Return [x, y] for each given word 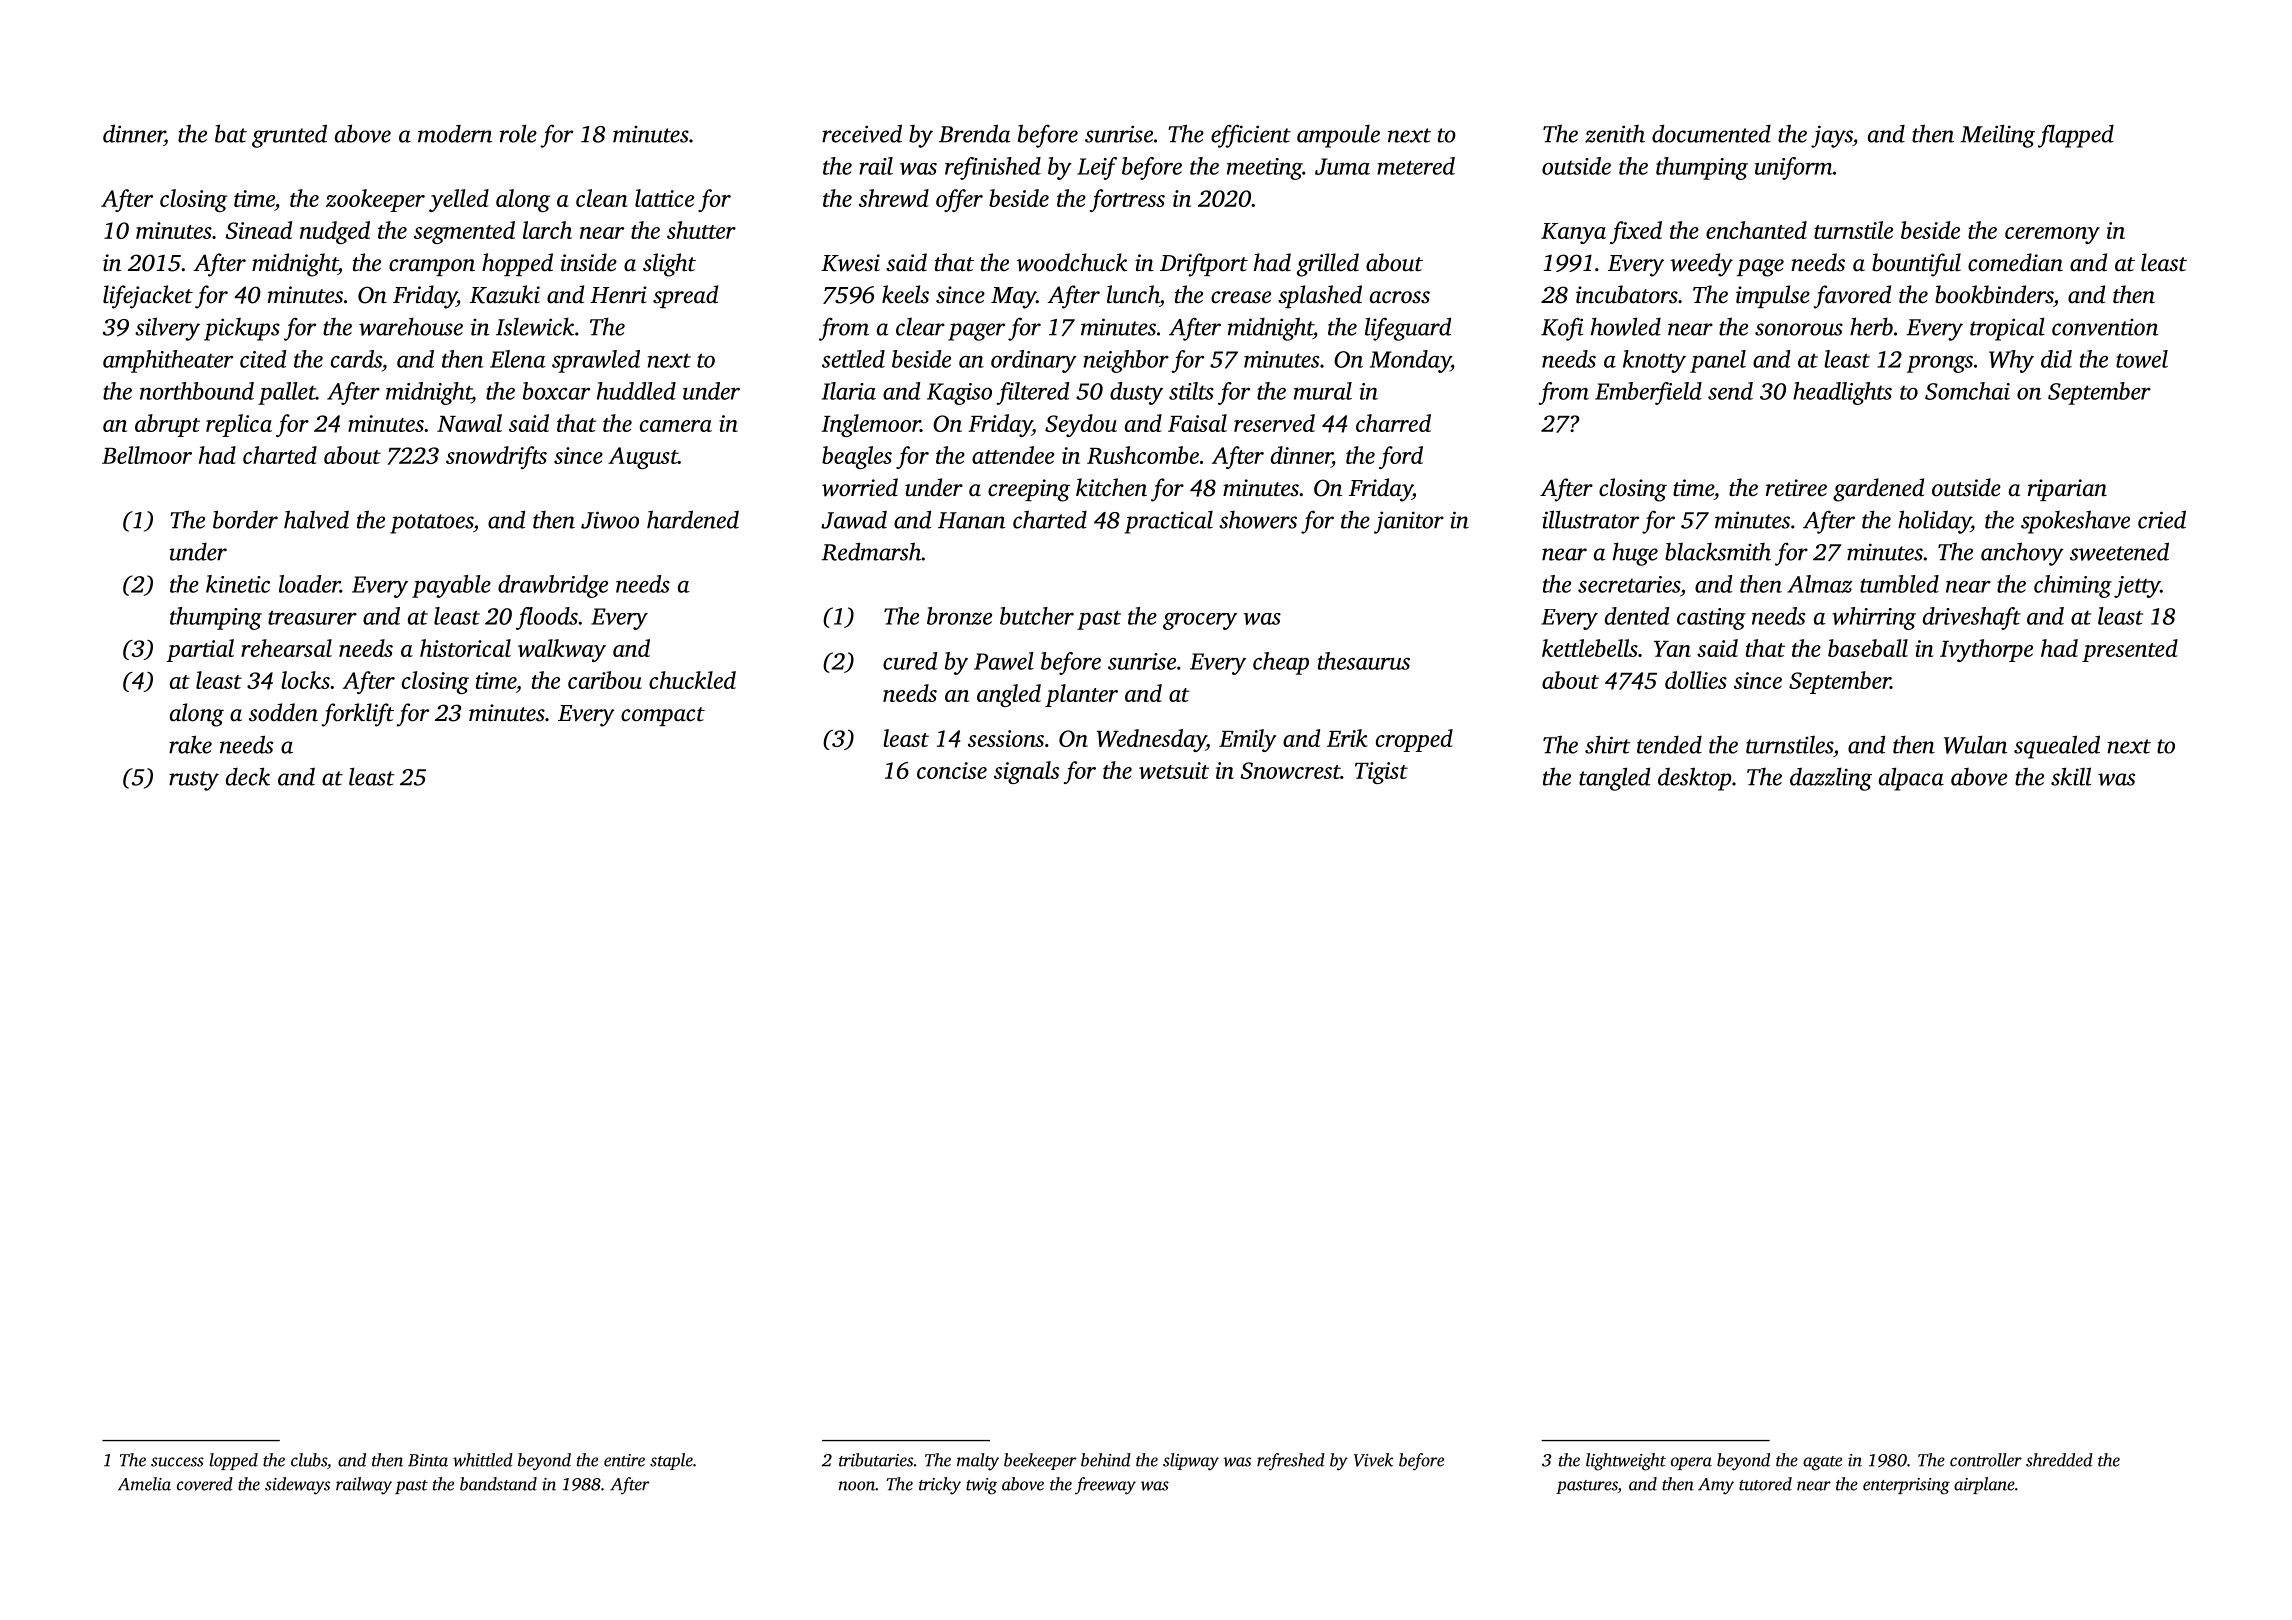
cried [2162, 519]
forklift [358, 715]
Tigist [1381, 773]
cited [263, 359]
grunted [289, 136]
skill [2071, 776]
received [862, 133]
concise [952, 770]
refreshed [1291, 1462]
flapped [2076, 136]
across [1400, 297]
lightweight [1626, 1462]
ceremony [2052, 235]
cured [910, 661]
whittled [483, 1460]
